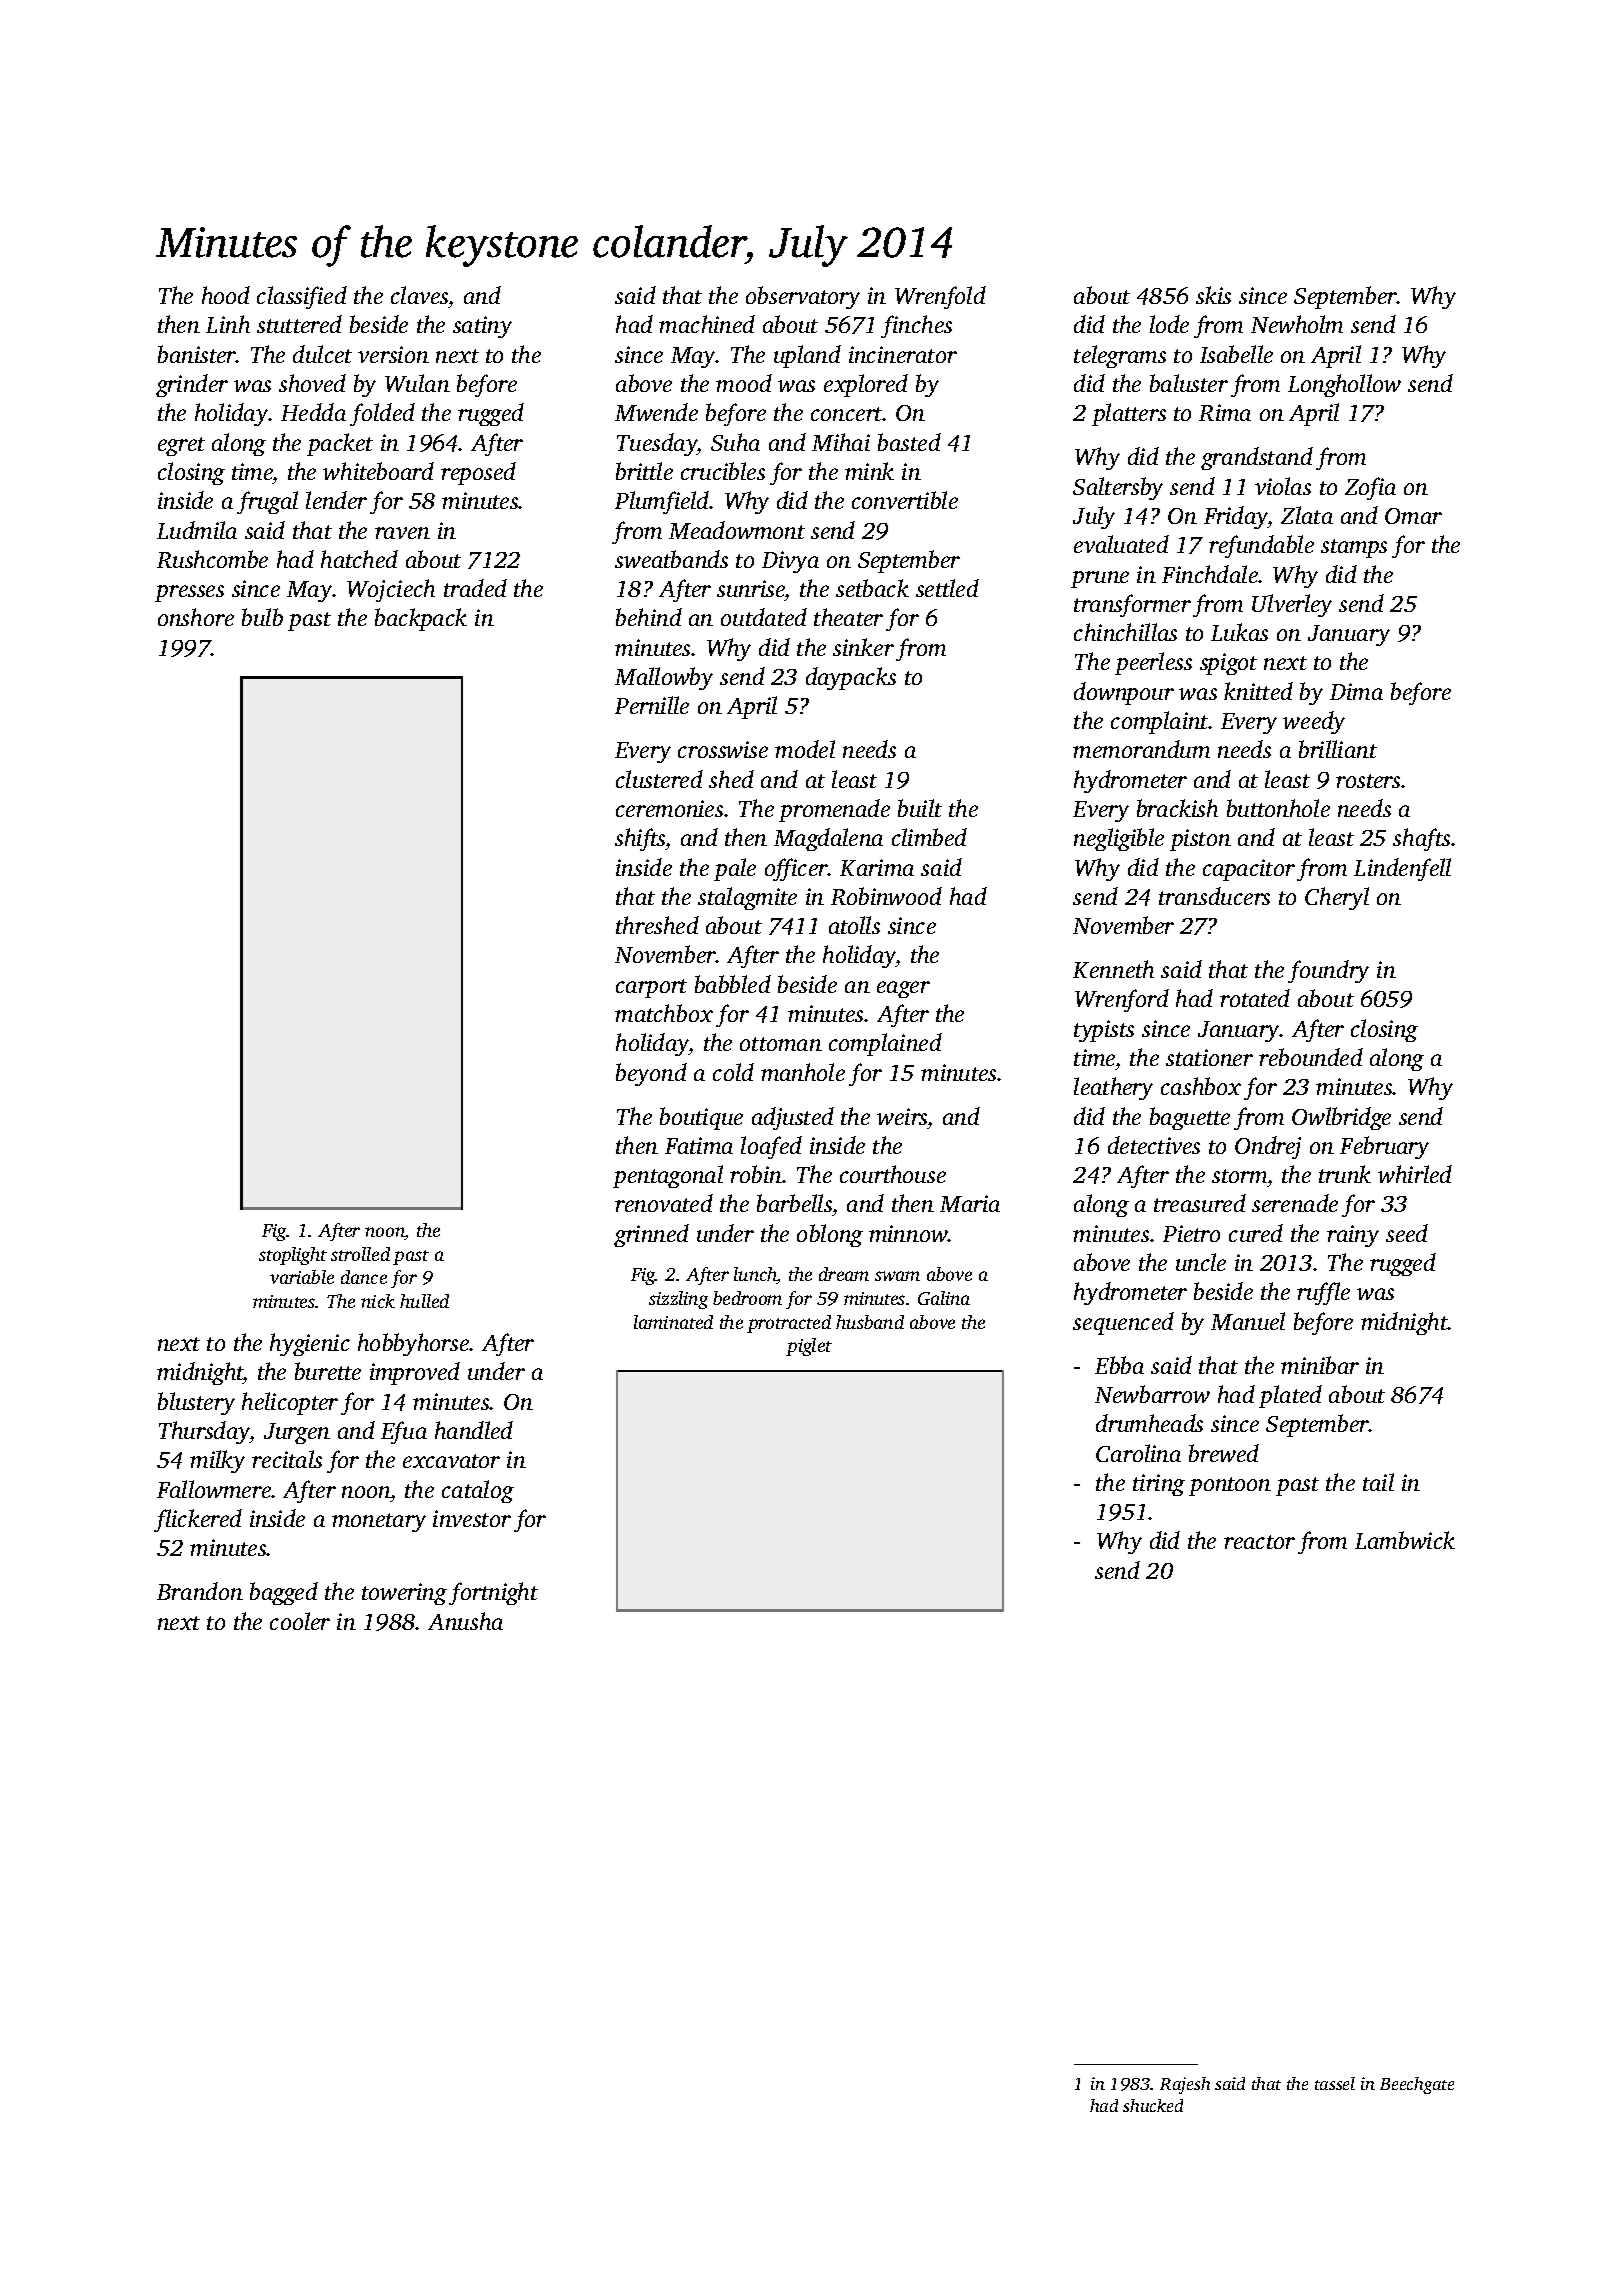  What do you see at coordinates (419, 295) in the screenshot?
I see `claves` at bounding box center [419, 295].
